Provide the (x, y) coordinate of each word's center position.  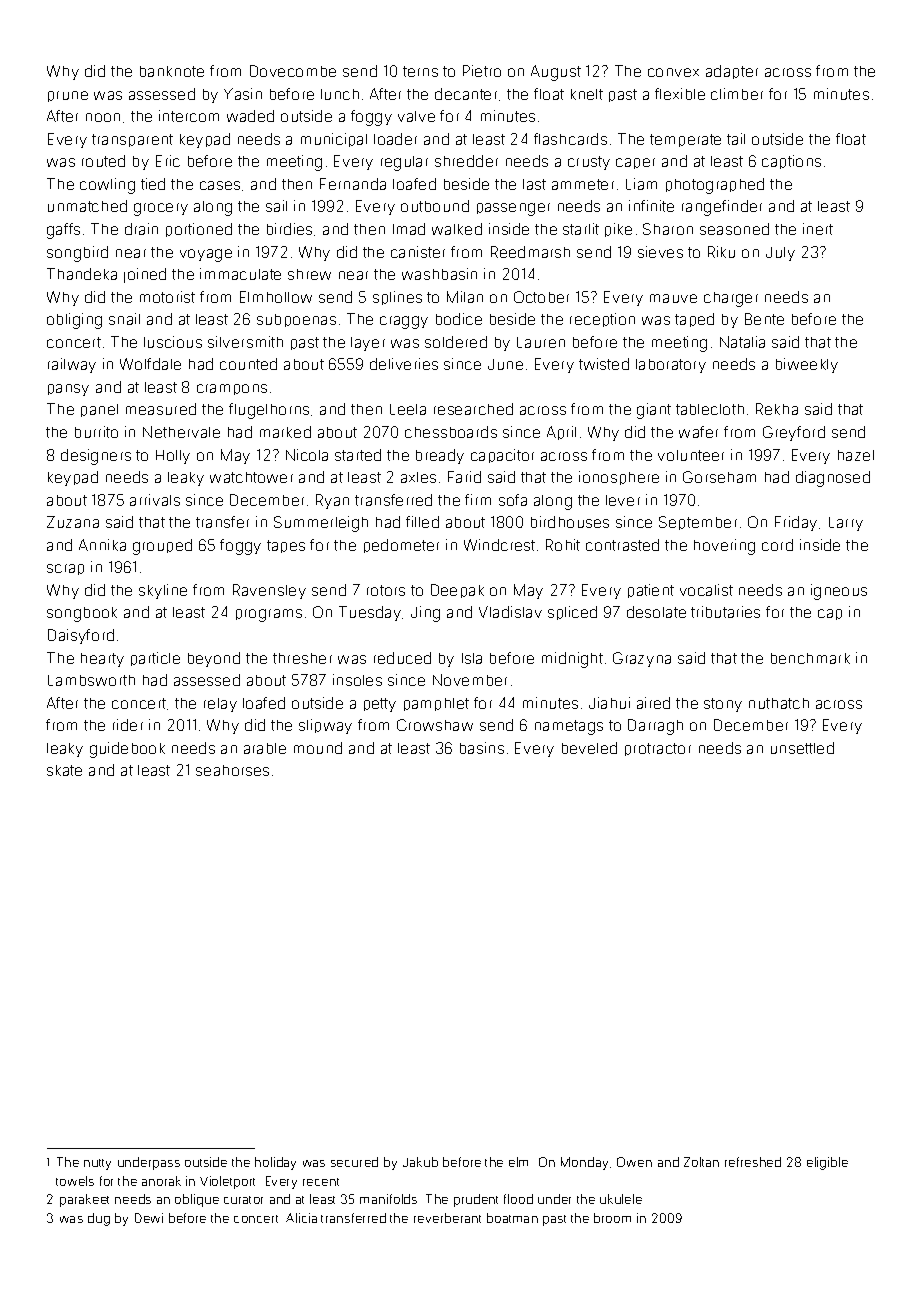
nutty (97, 1164)
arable (265, 748)
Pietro (482, 71)
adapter (732, 72)
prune (68, 96)
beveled (589, 748)
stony (723, 705)
